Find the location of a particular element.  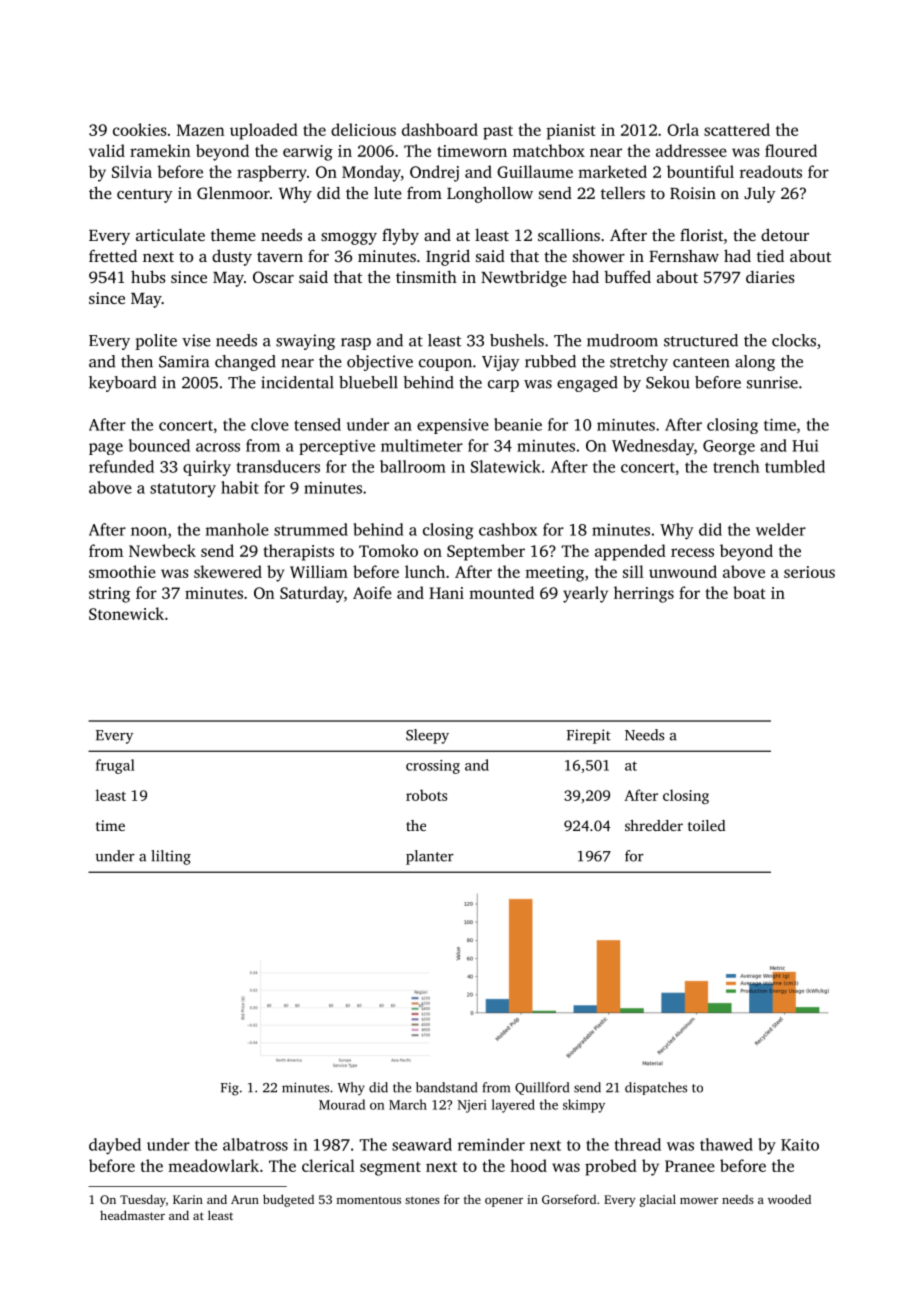

uploaded is located at coordinates (264, 131).
